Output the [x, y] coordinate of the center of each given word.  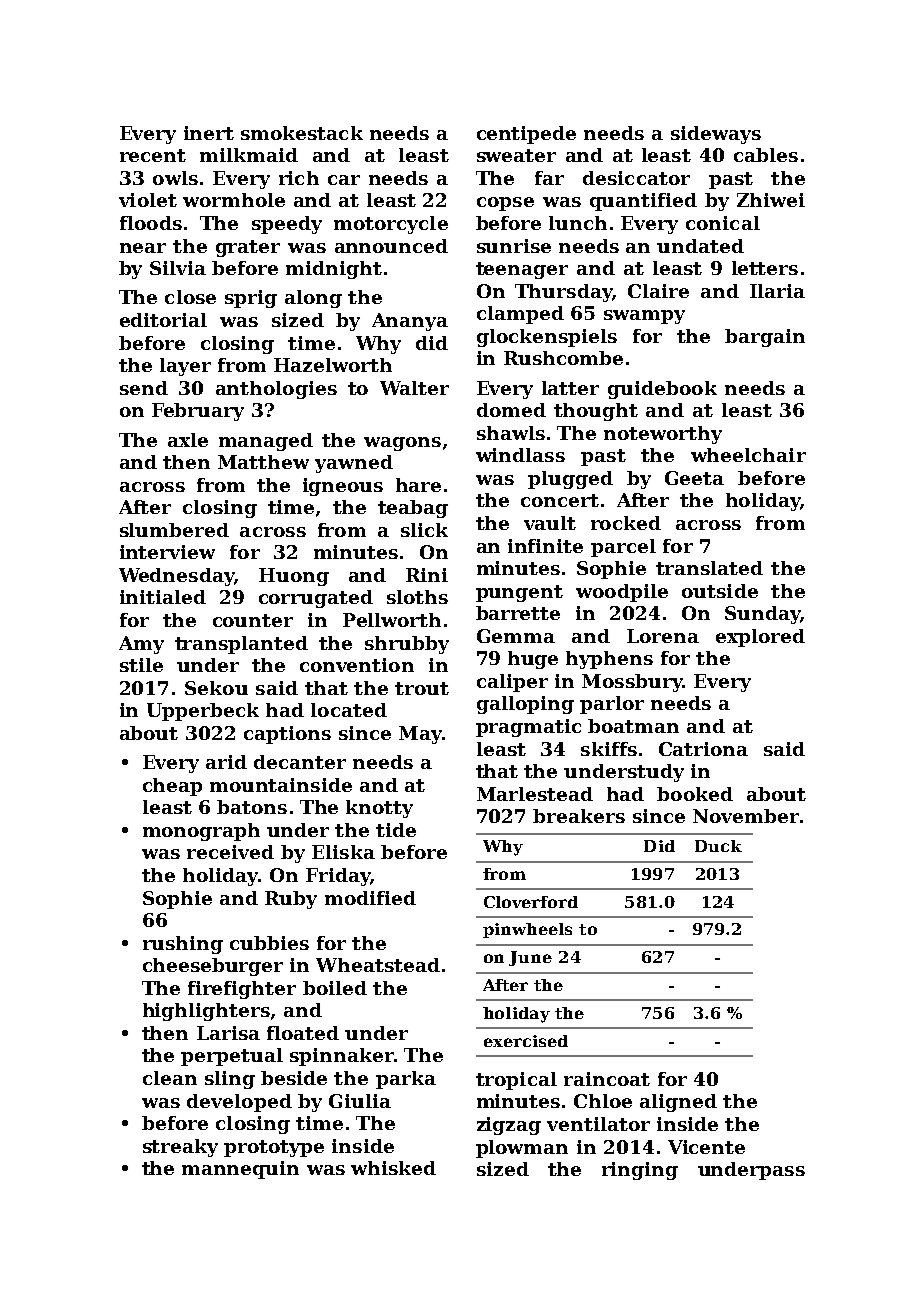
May [420, 735]
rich [299, 178]
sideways [716, 135]
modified [370, 898]
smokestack [302, 133]
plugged [570, 480]
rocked [626, 523]
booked [695, 794]
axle [188, 440]
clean [170, 1078]
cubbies [269, 943]
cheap [172, 787]
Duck [718, 846]
